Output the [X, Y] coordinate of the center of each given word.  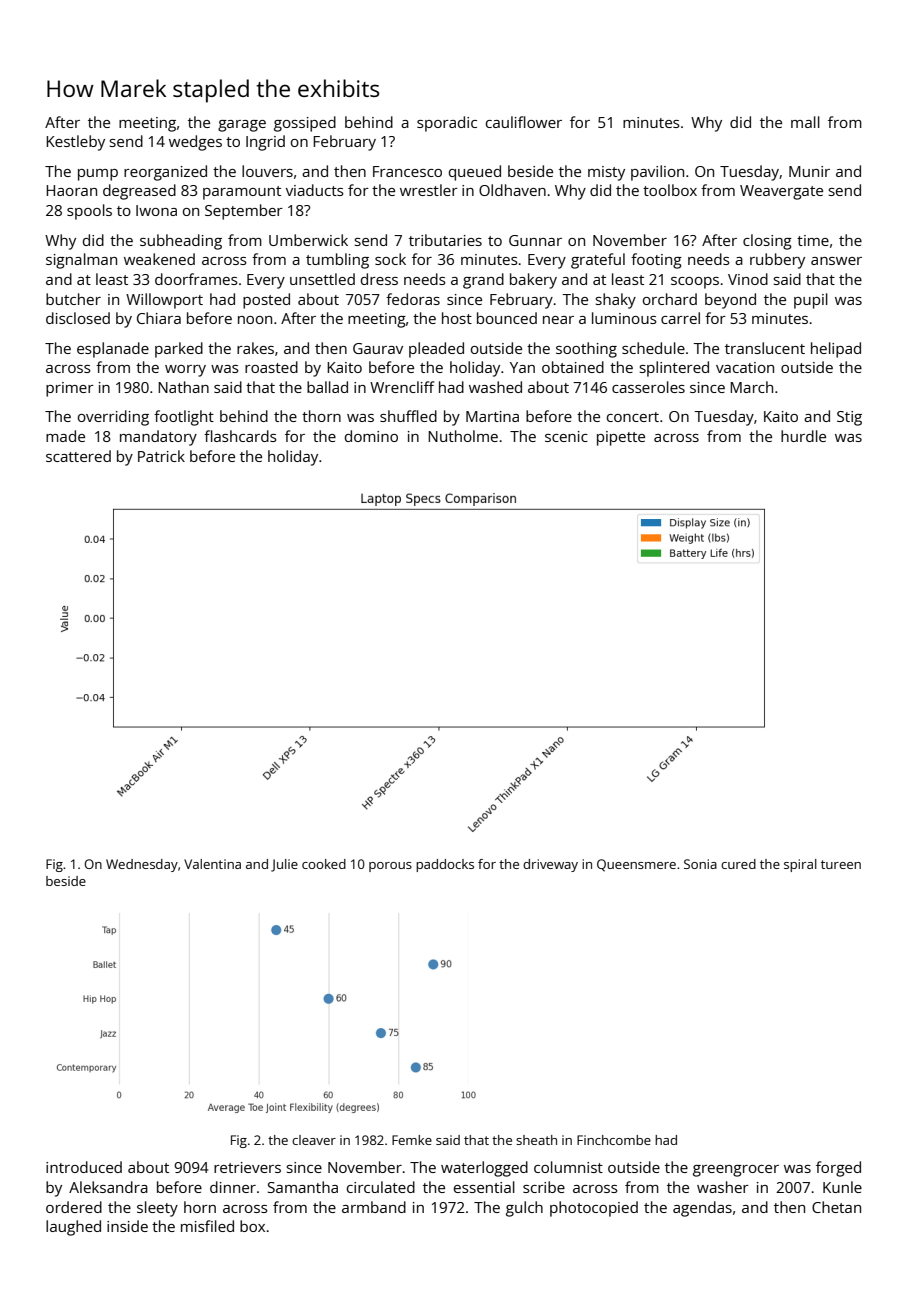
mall [805, 122]
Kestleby [75, 143]
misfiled [207, 1226]
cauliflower [524, 122]
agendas [702, 1209]
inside [127, 1226]
